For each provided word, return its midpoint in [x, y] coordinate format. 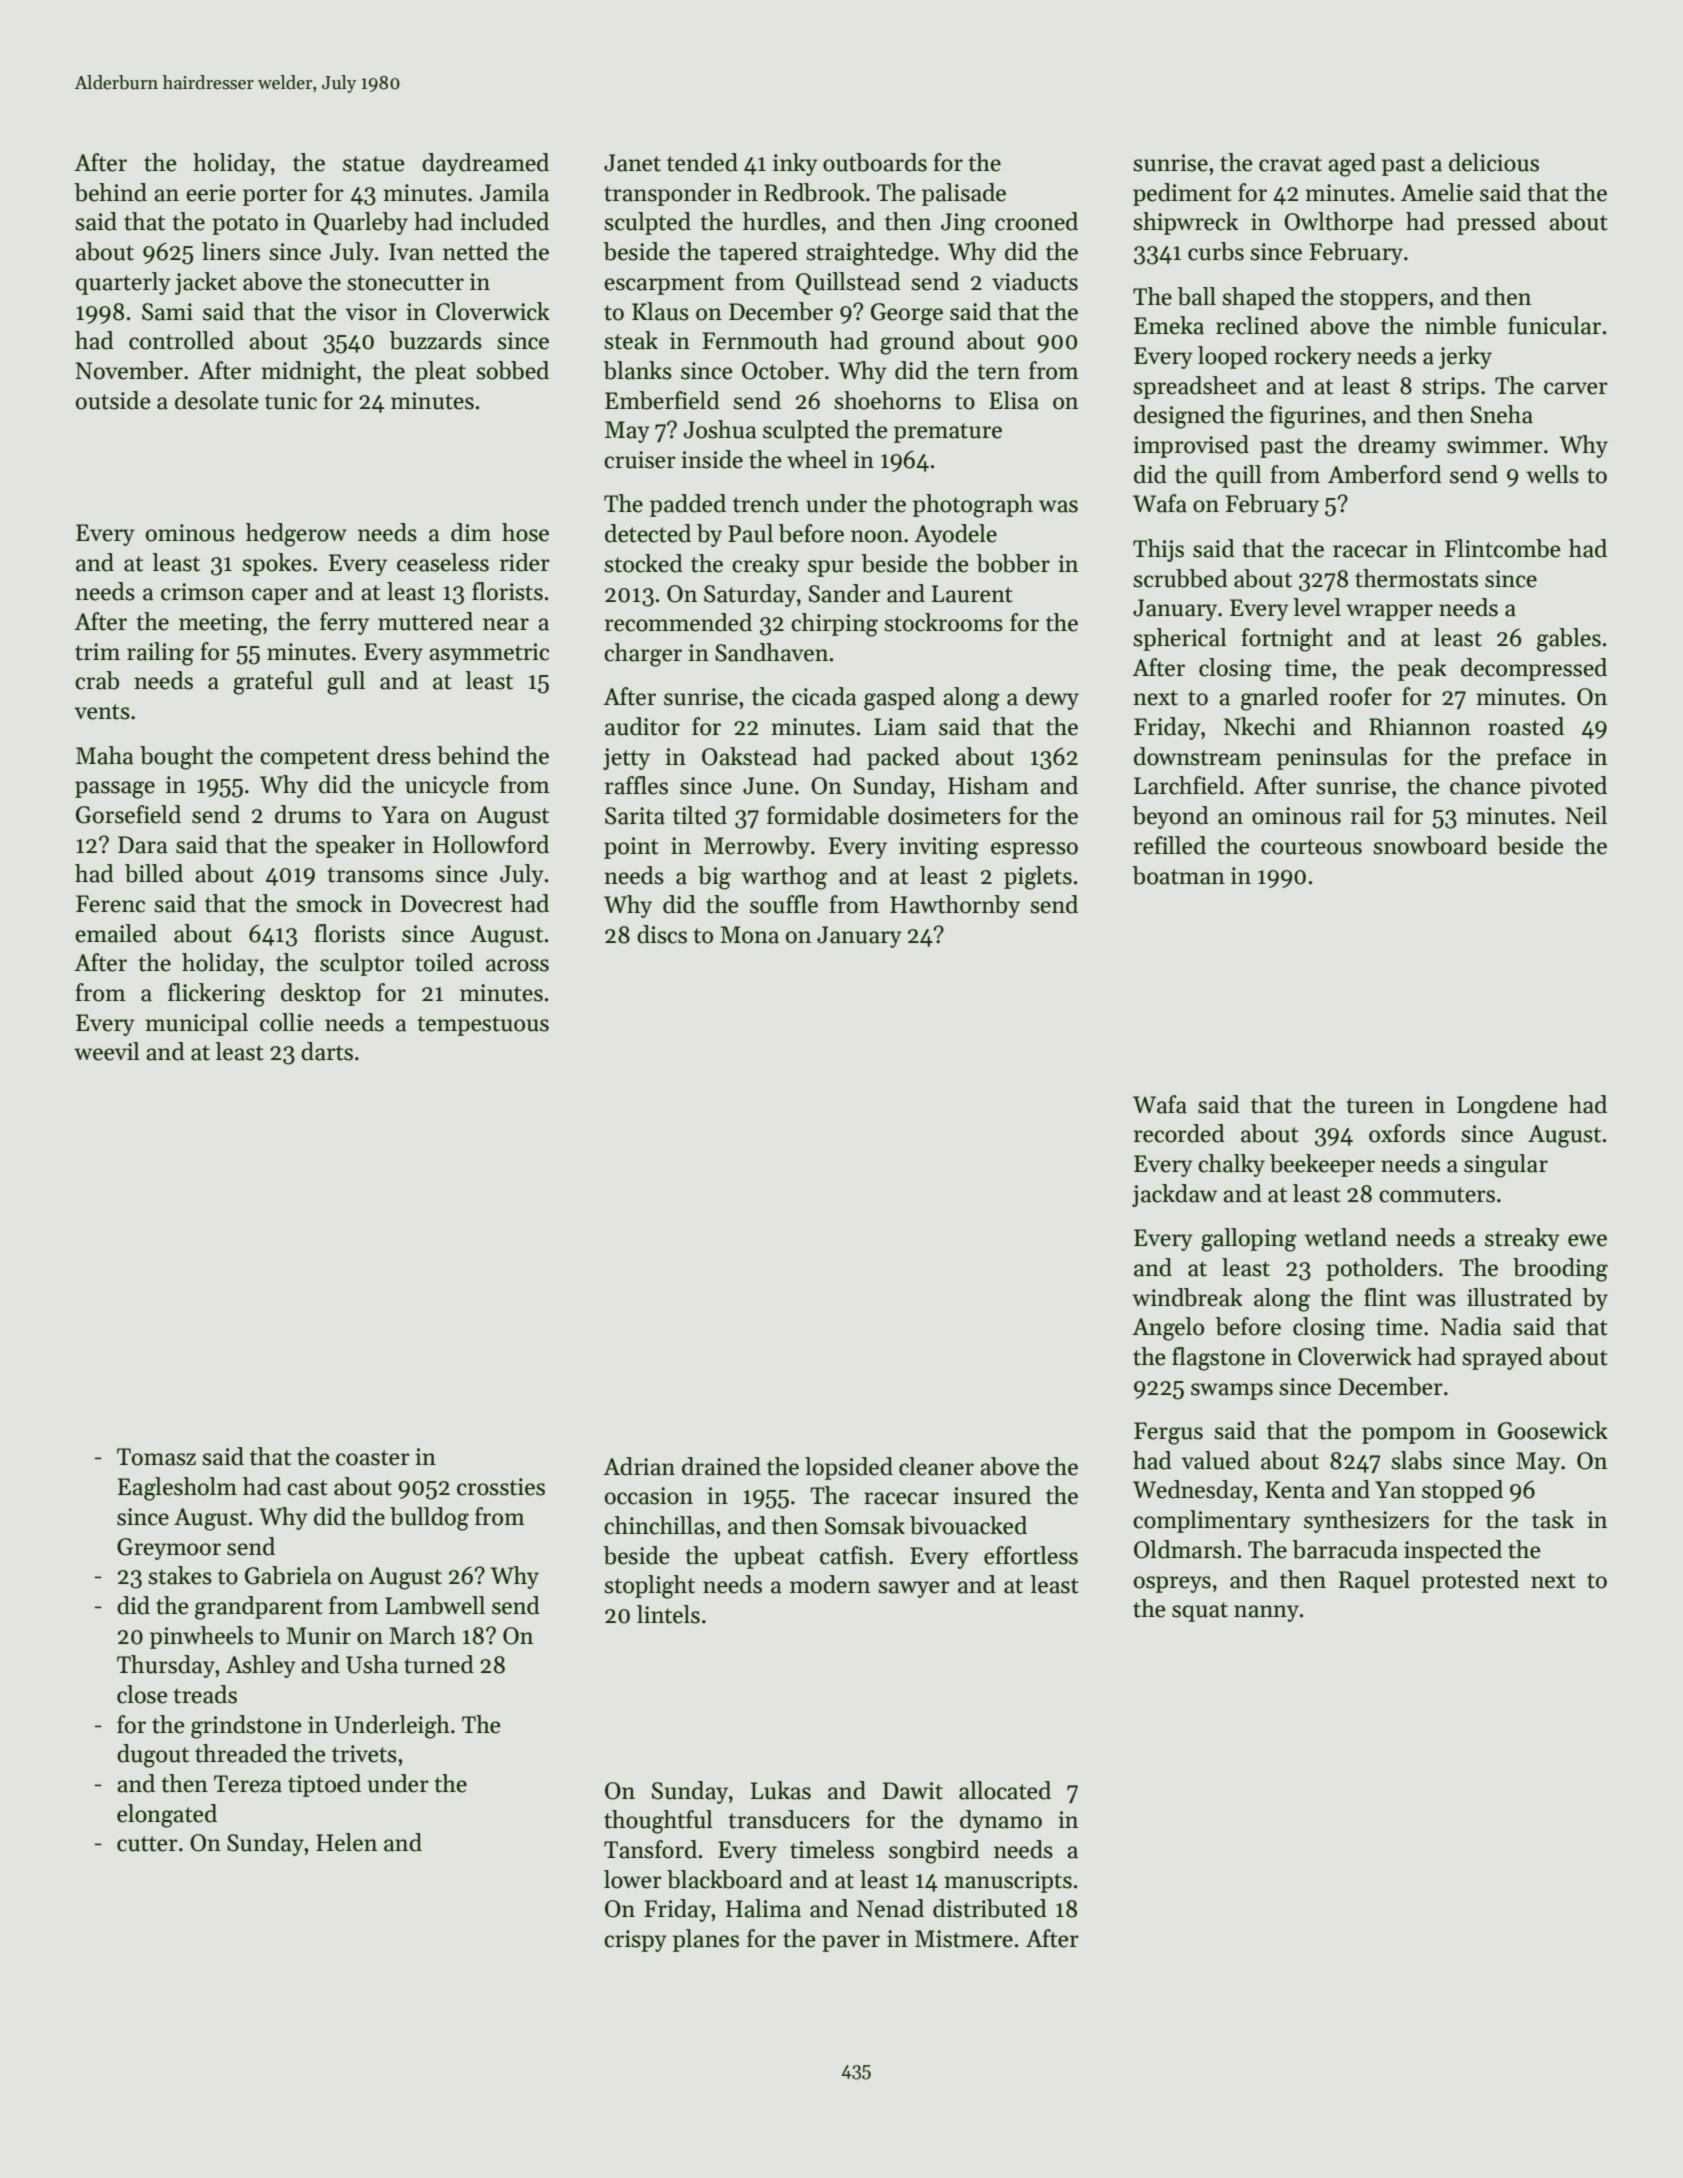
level [1317, 607]
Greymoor [169, 1549]
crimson [202, 592]
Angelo [1168, 1329]
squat [1200, 1612]
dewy [1052, 698]
